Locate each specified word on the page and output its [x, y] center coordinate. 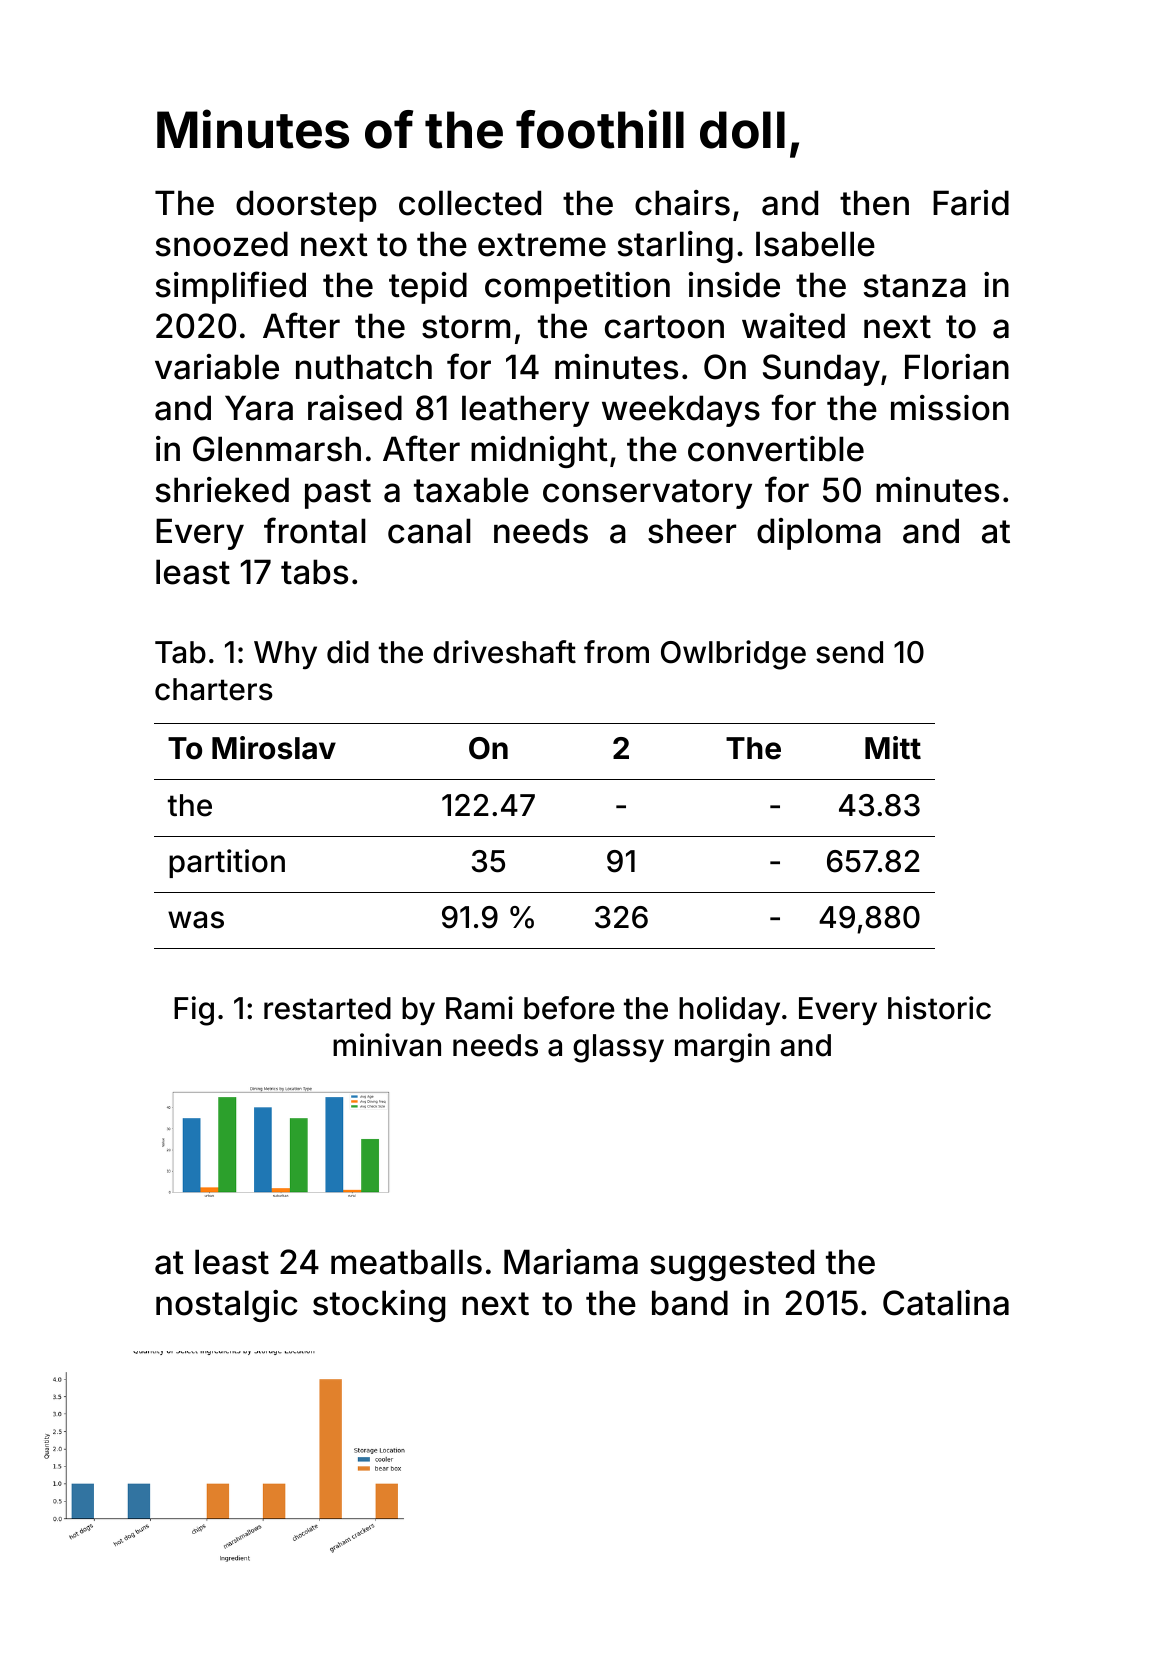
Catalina [946, 1303]
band [690, 1303]
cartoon [664, 327]
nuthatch [364, 367]
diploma [819, 534]
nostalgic [227, 1306]
